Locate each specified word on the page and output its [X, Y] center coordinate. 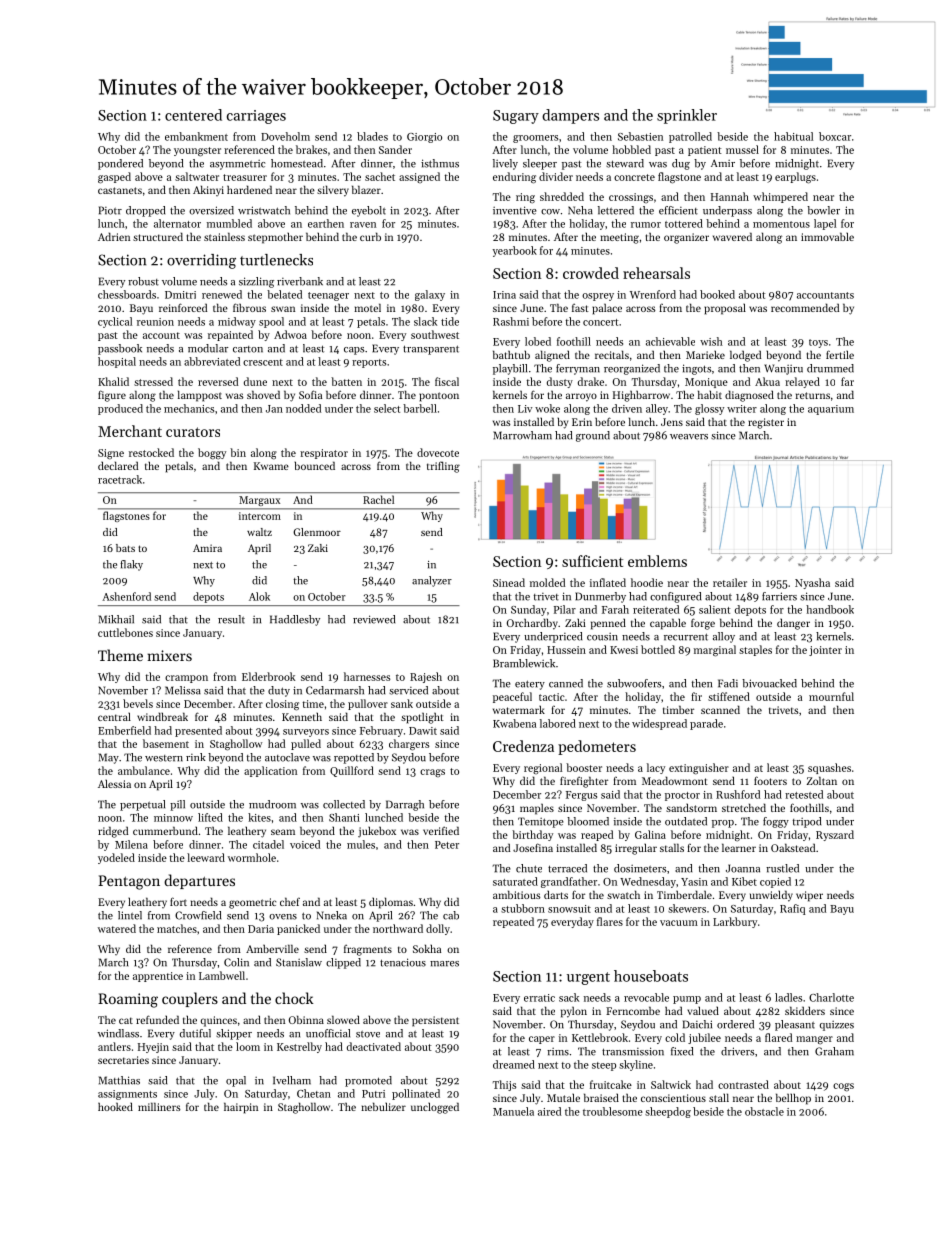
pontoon [439, 397]
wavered [732, 236]
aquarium [831, 410]
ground [593, 436]
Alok [259, 596]
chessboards [127, 294]
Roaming [128, 1000]
